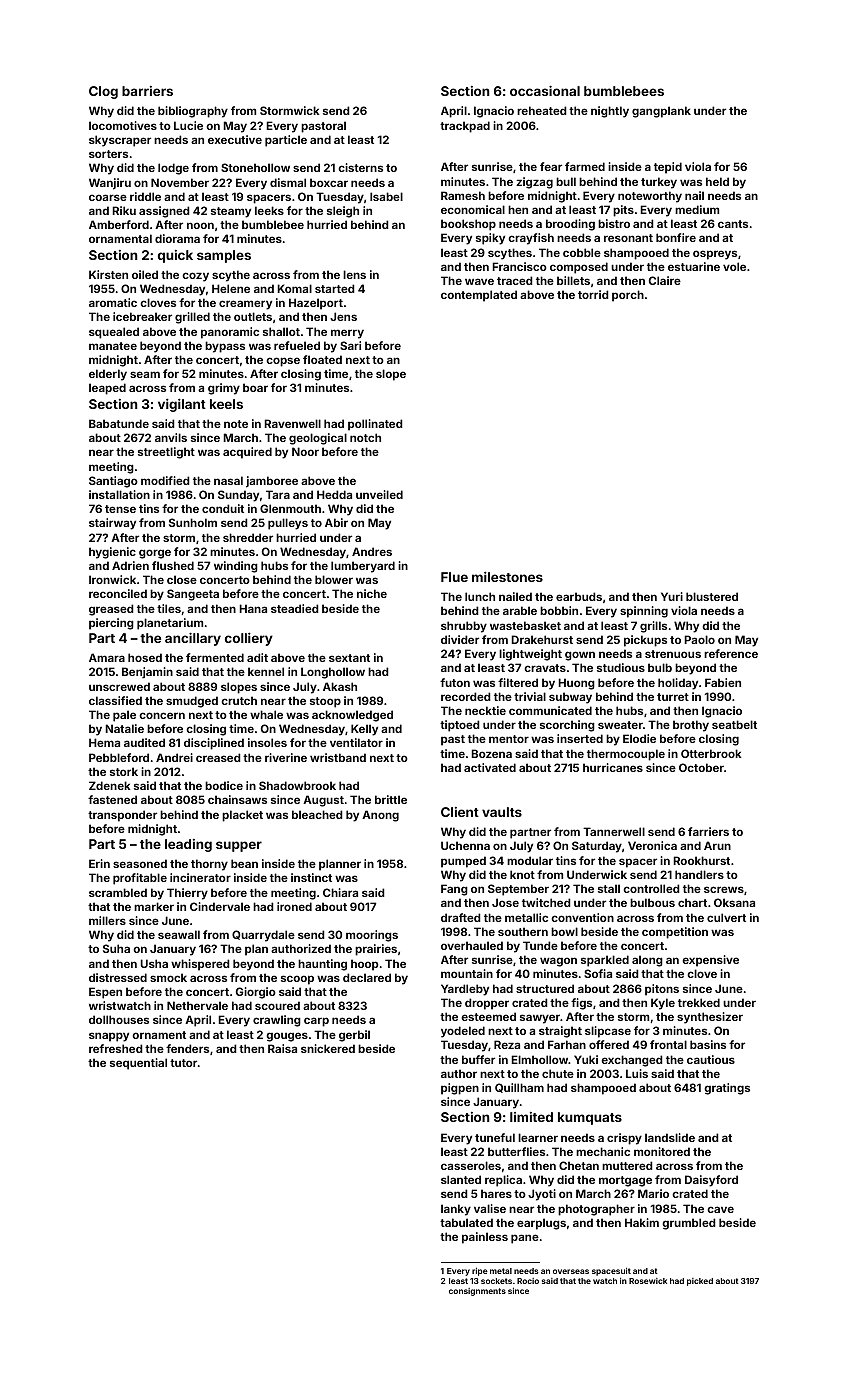  Describe the element at coordinates (700, 1282) in the page. I see `picked` at that location.
